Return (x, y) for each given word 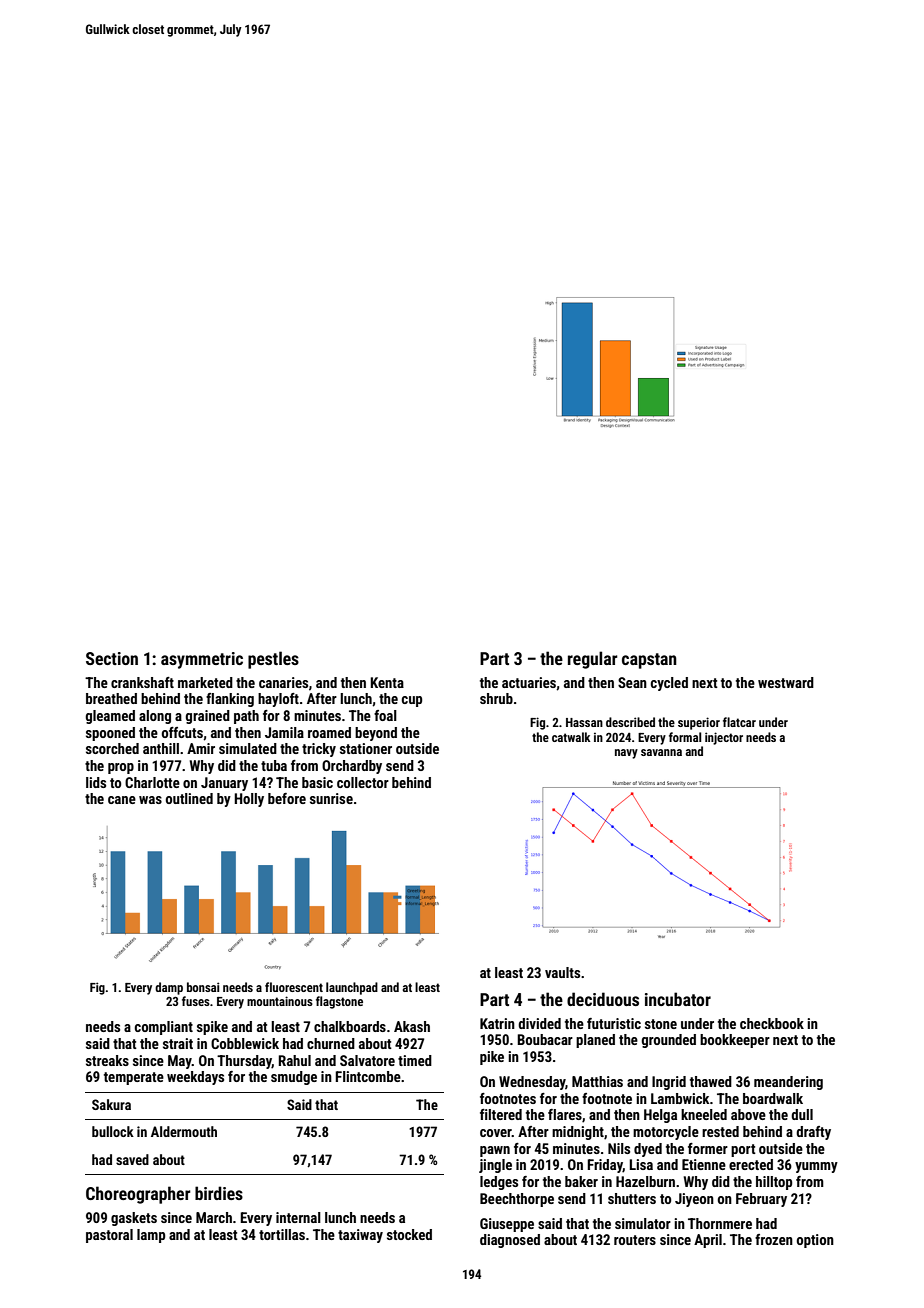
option (815, 1241)
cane (122, 800)
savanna (661, 752)
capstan (649, 661)
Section (112, 658)
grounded (668, 1041)
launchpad (352, 988)
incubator (678, 999)
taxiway (360, 1236)
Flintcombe (368, 1076)
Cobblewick (245, 1043)
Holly (249, 800)
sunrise (331, 798)
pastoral (109, 1236)
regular (593, 660)
